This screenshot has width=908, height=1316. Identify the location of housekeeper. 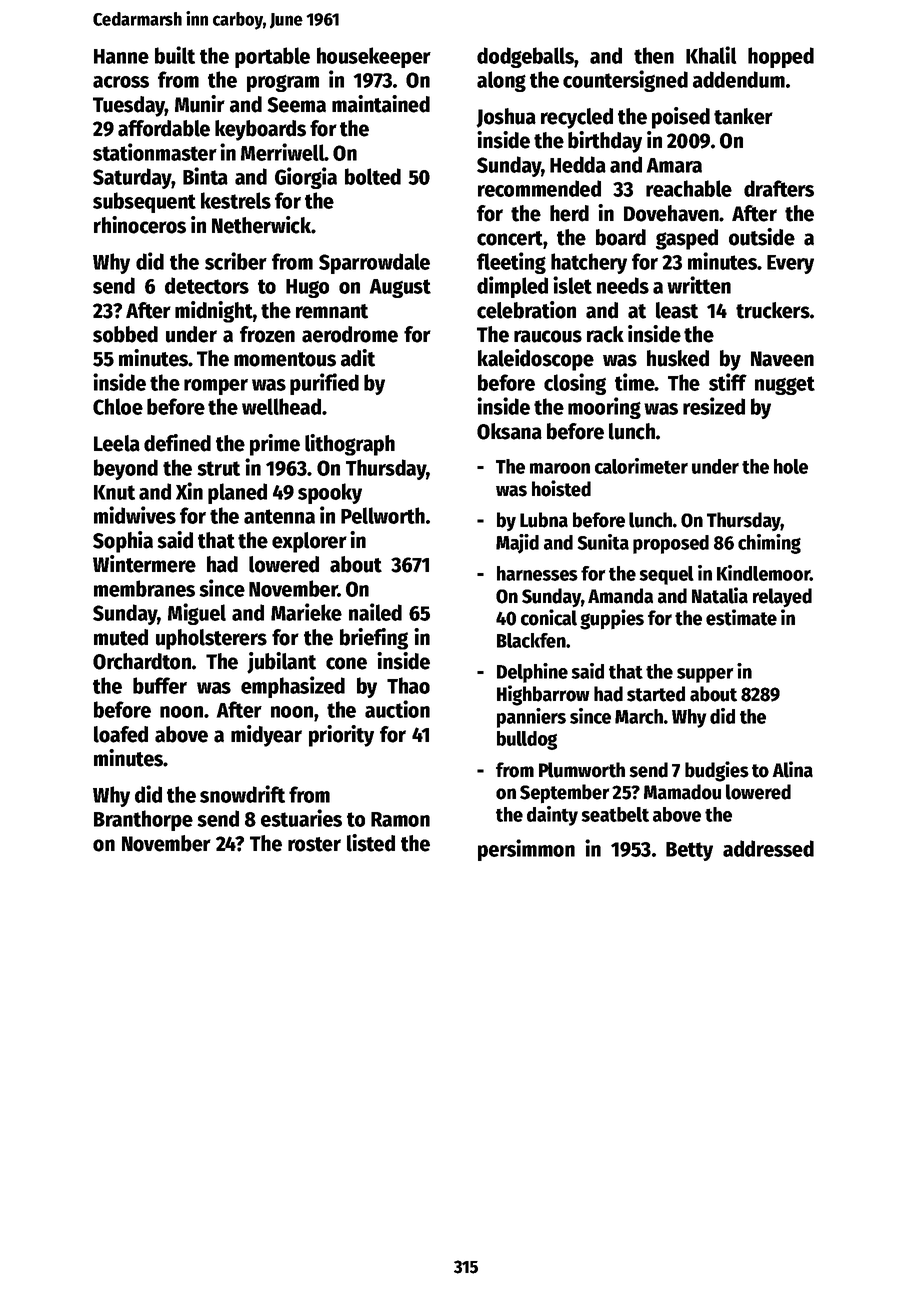
(374, 57).
